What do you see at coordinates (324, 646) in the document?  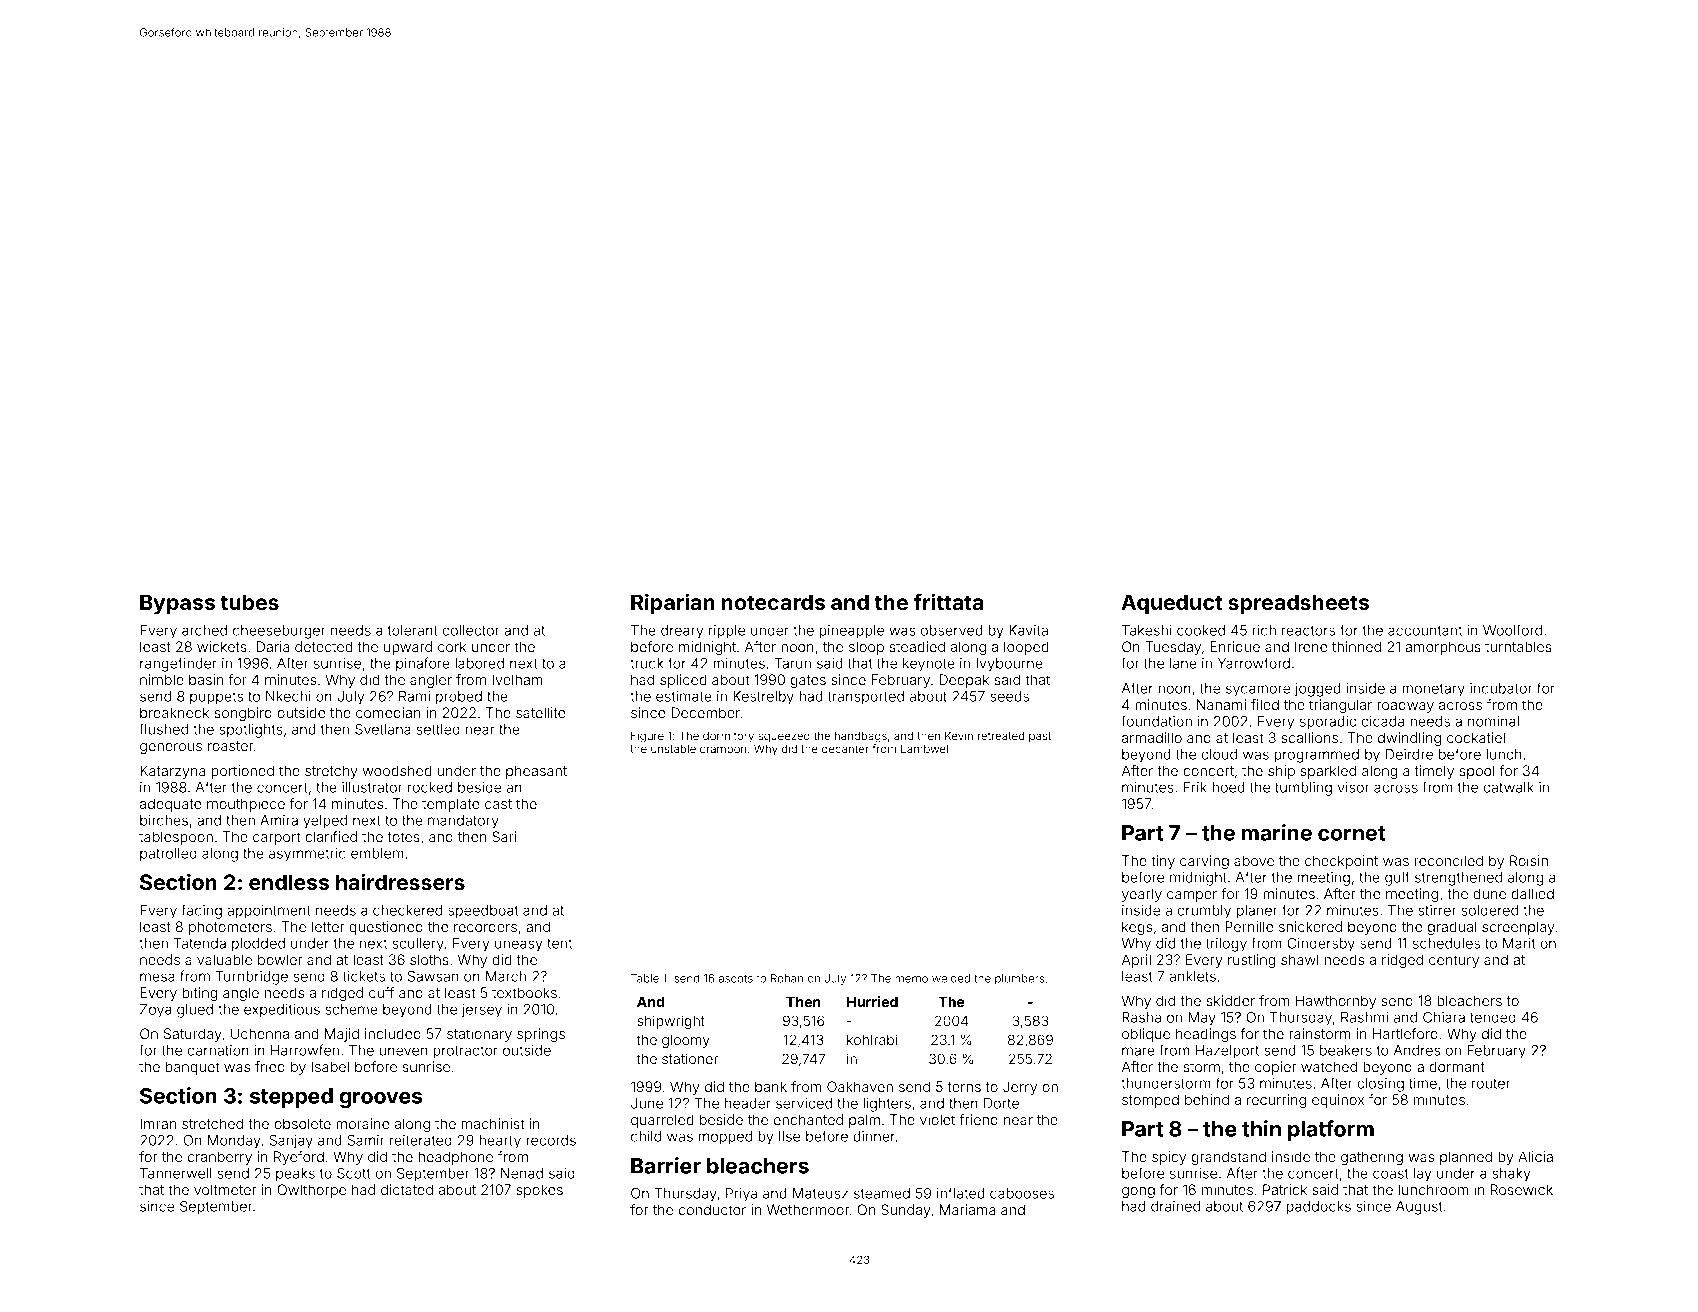 I see `detected` at bounding box center [324, 646].
